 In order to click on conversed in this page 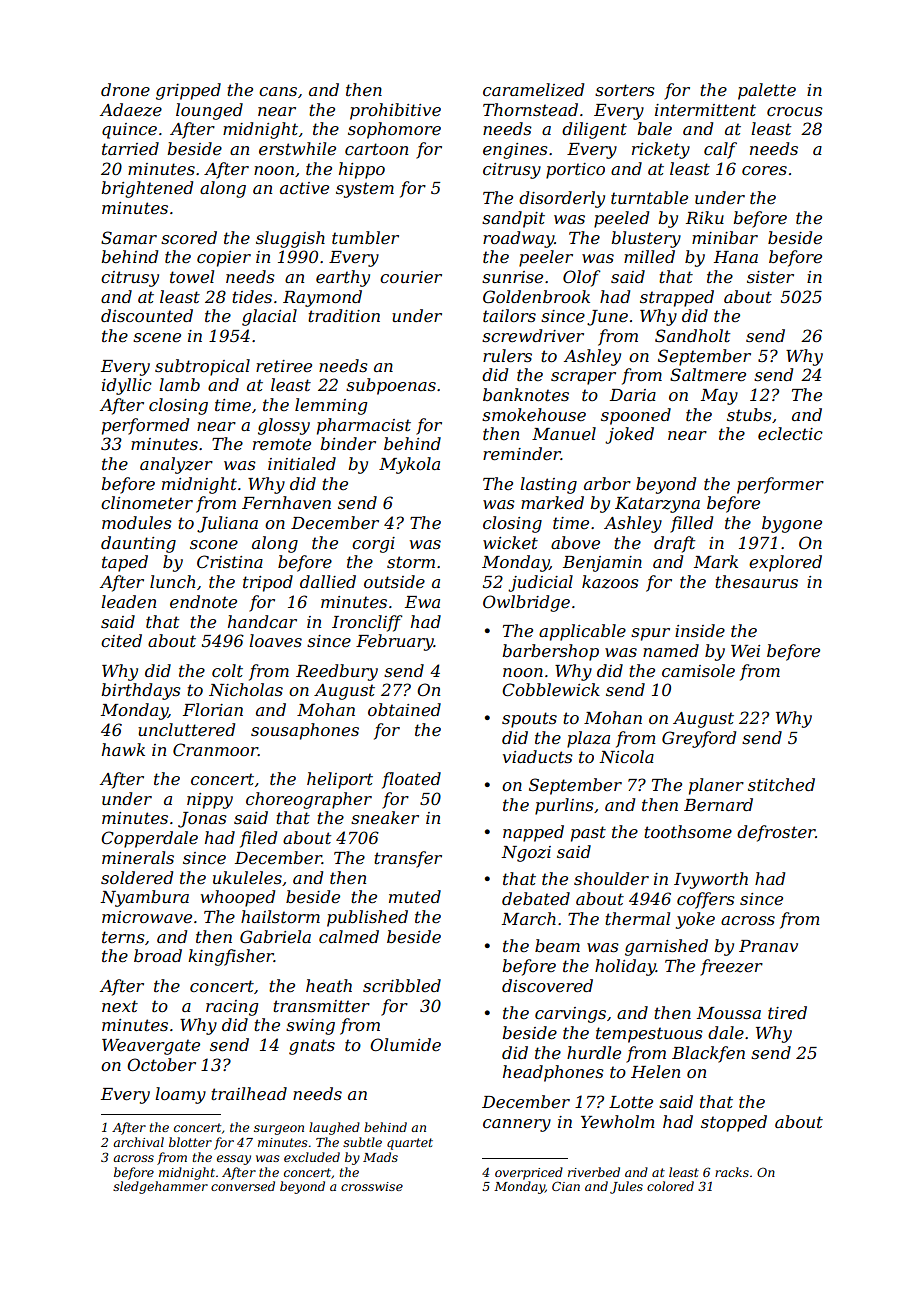, I will do `click(243, 1186)`.
